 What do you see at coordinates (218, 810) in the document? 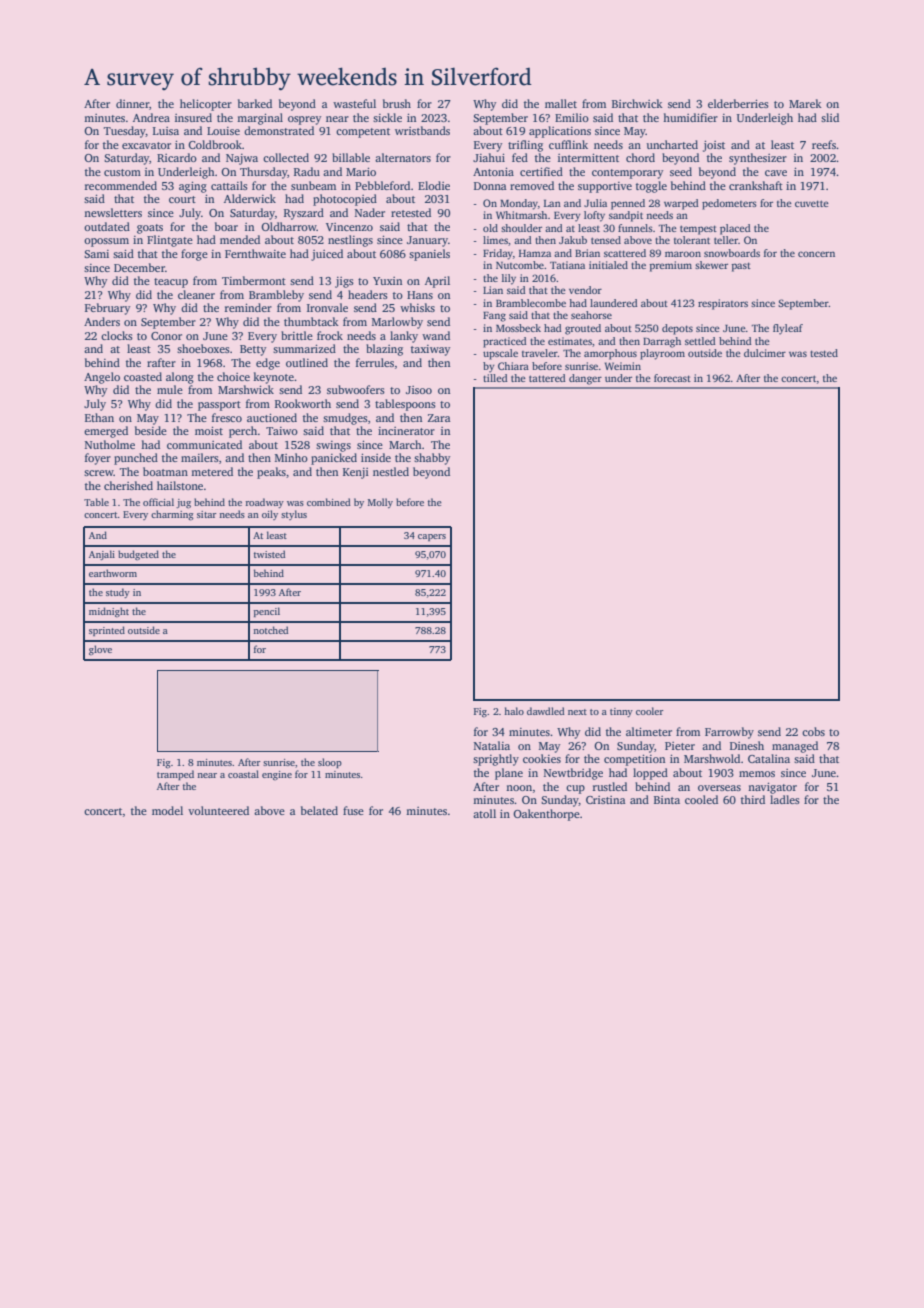
I see `volunteered` at bounding box center [218, 810].
